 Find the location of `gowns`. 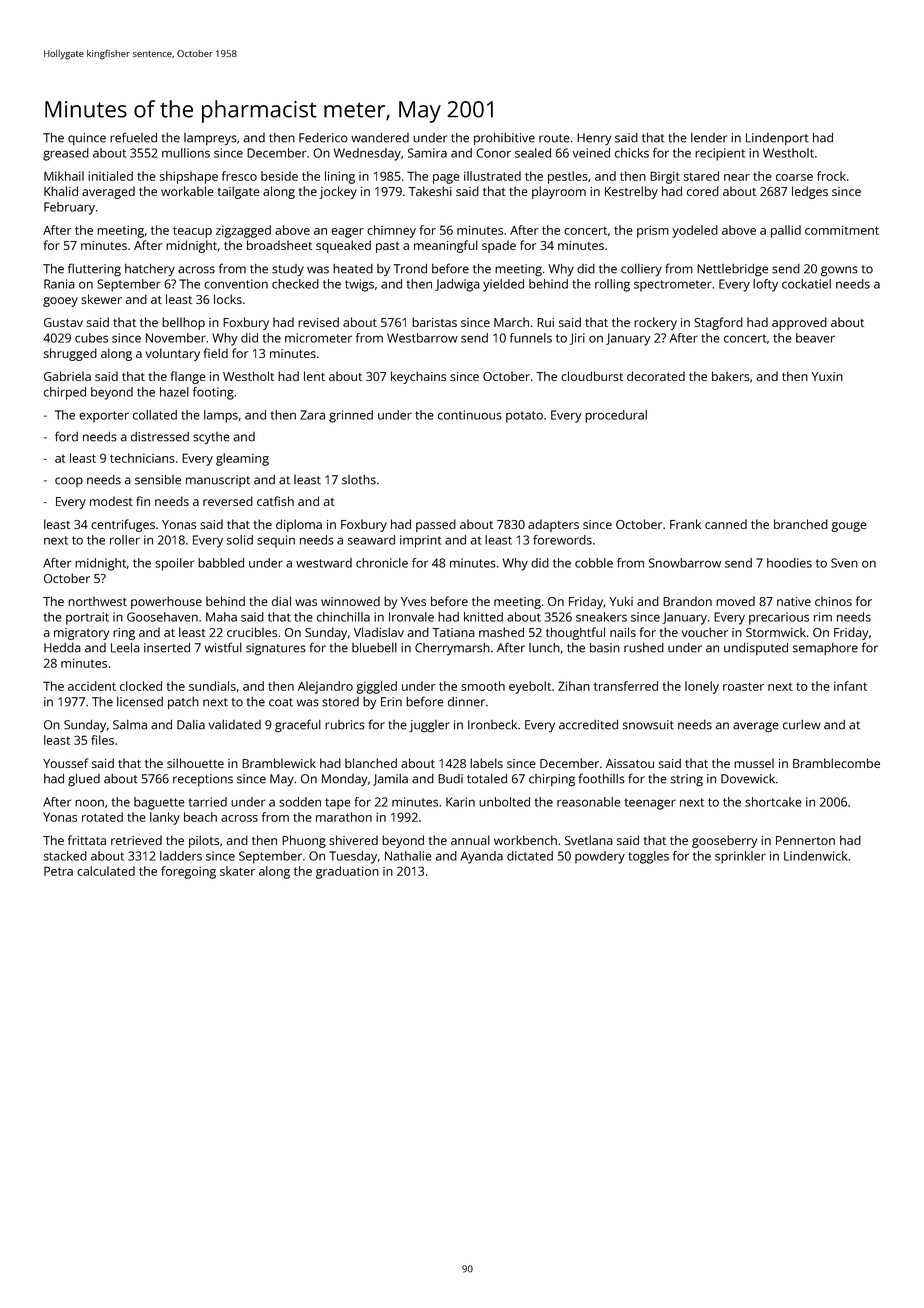

gowns is located at coordinates (839, 271).
